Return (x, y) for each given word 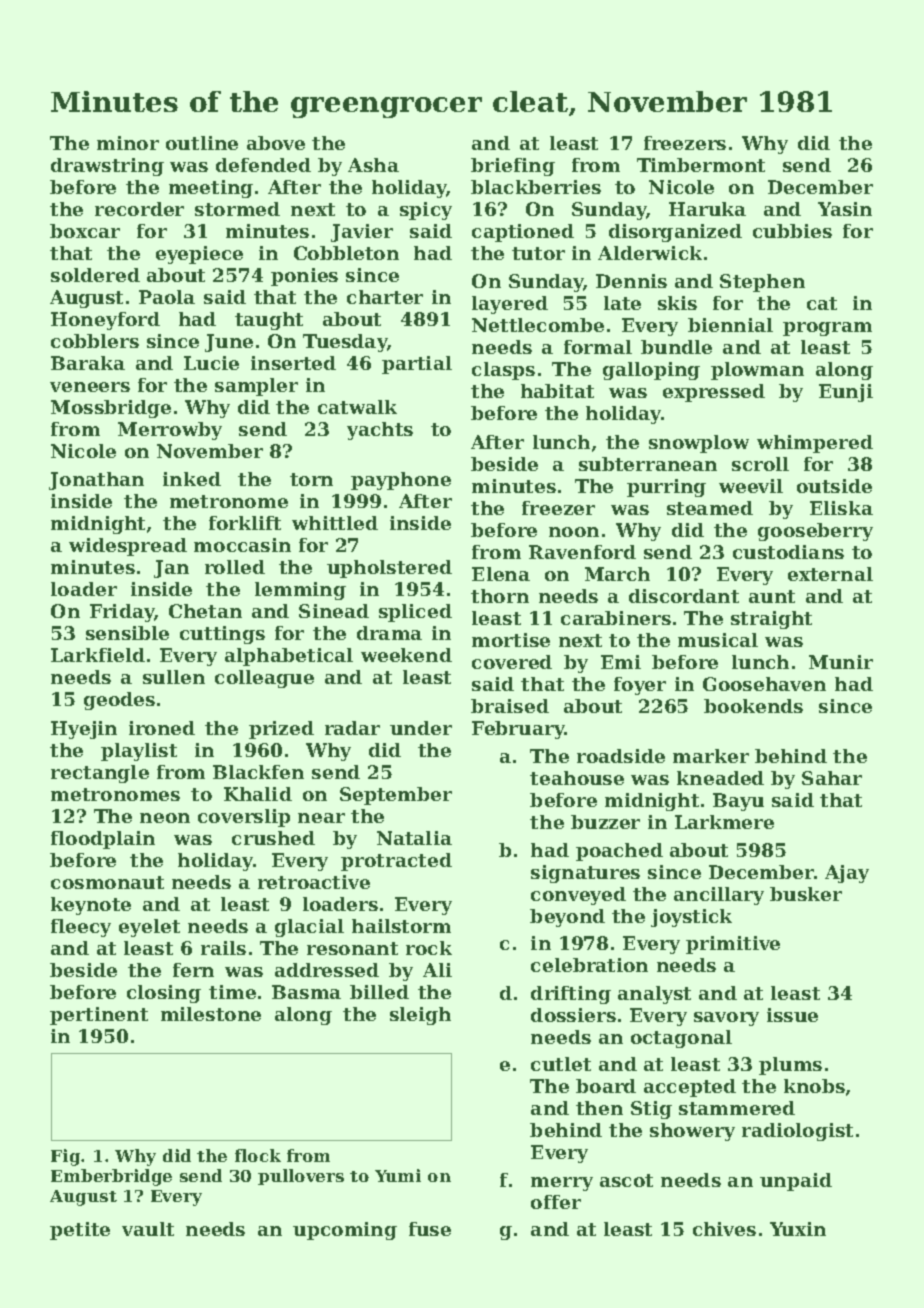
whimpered (815, 444)
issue (792, 1015)
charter (385, 297)
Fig (65, 1157)
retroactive (314, 882)
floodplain (103, 840)
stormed (237, 209)
